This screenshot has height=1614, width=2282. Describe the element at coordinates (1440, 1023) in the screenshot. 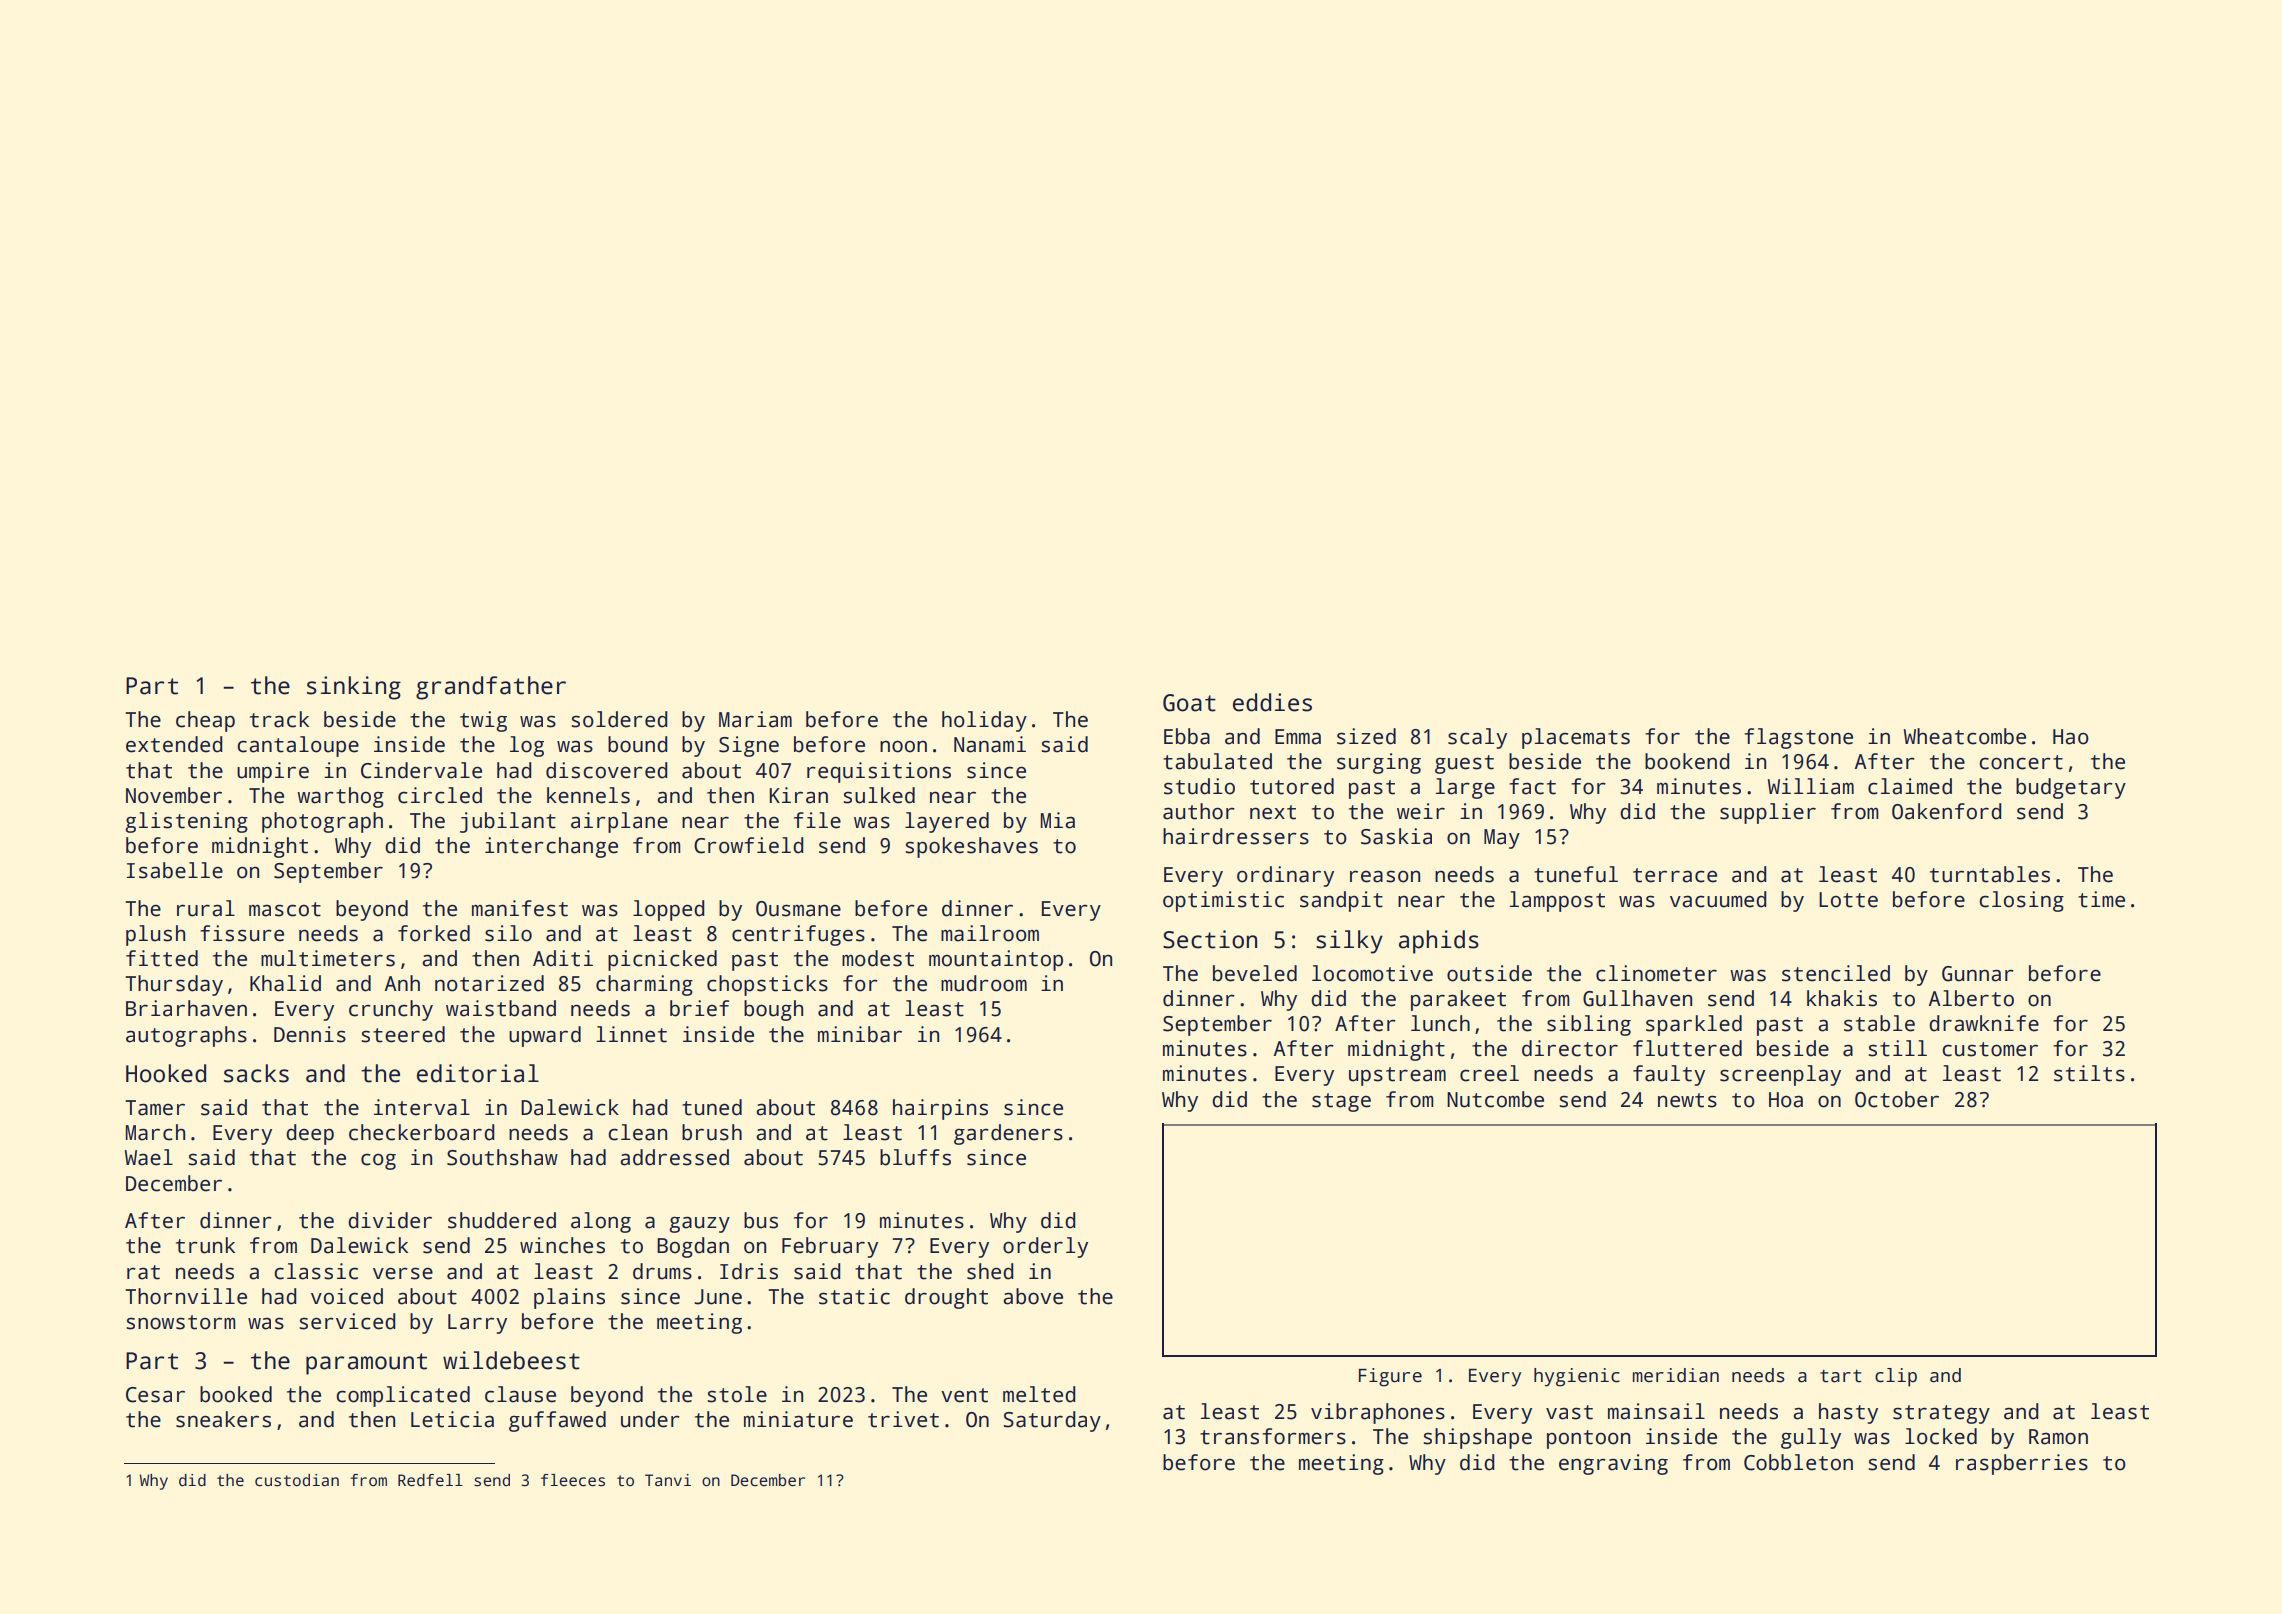

I see `lunch` at that location.
